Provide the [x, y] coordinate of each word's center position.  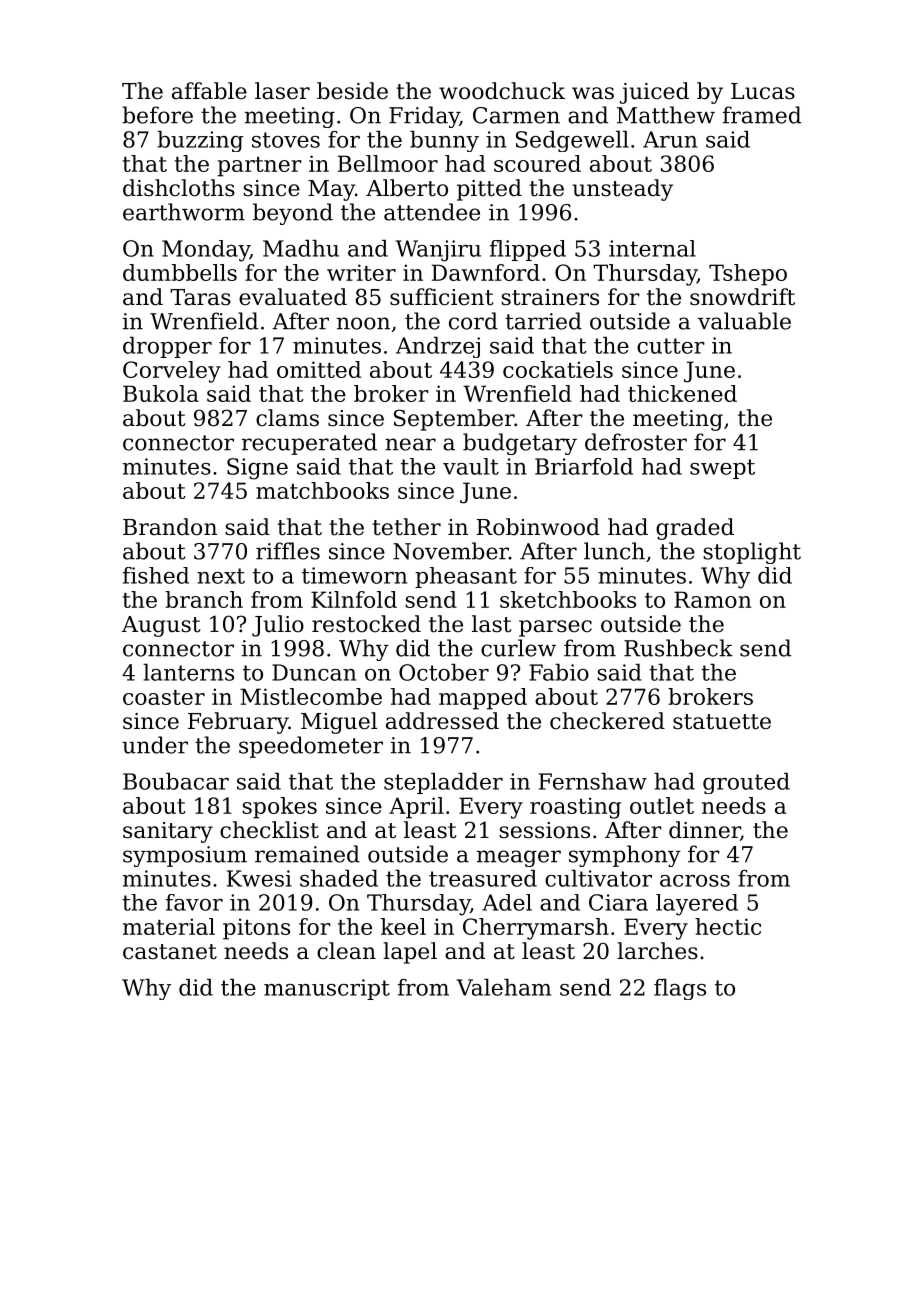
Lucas [763, 91]
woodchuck [502, 91]
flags [680, 989]
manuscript [327, 989]
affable [209, 91]
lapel [410, 953]
